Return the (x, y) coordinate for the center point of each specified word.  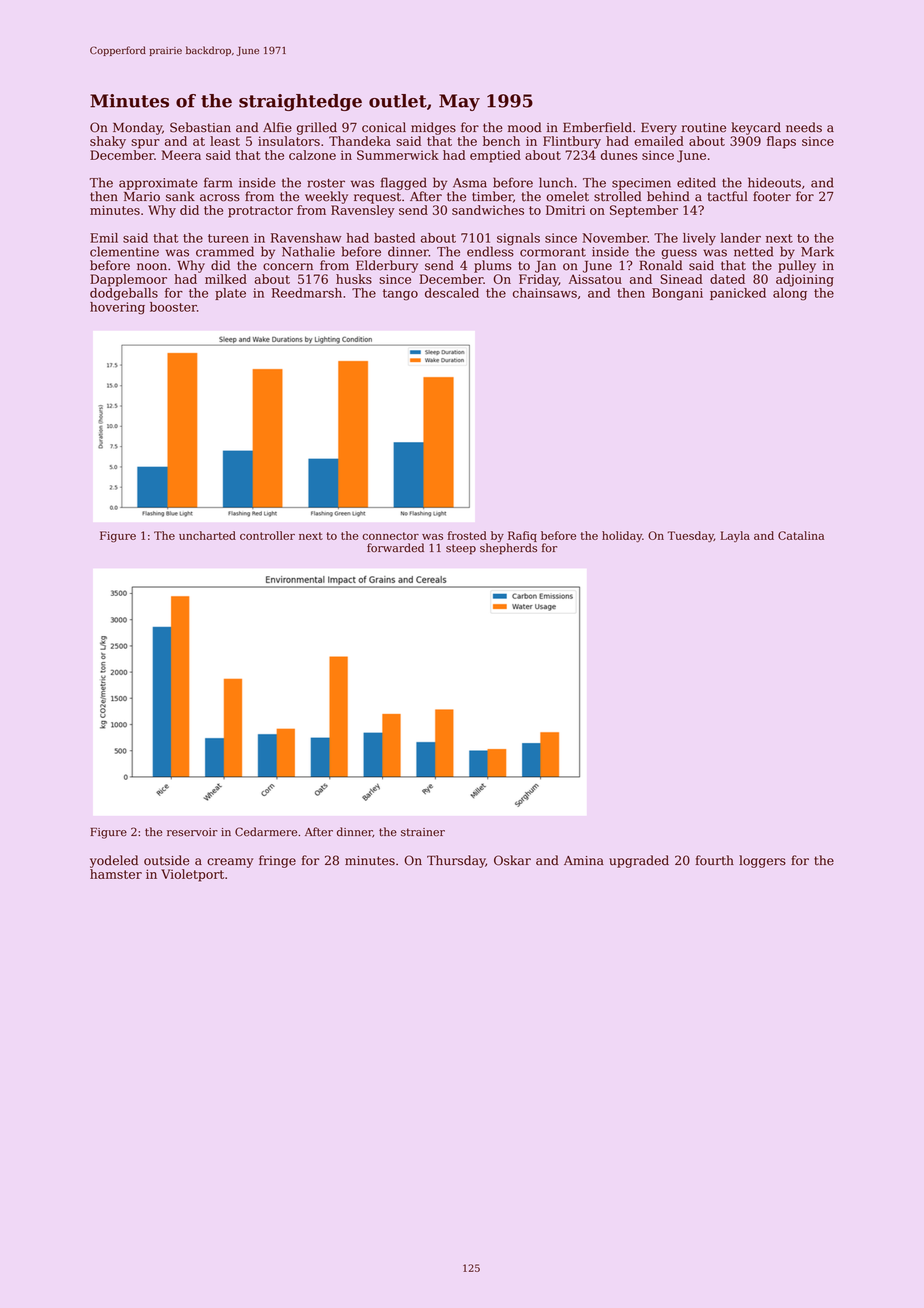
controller (267, 535)
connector (391, 536)
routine (704, 128)
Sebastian (200, 127)
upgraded (639, 861)
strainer (423, 832)
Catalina (801, 535)
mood (524, 127)
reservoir (192, 832)
